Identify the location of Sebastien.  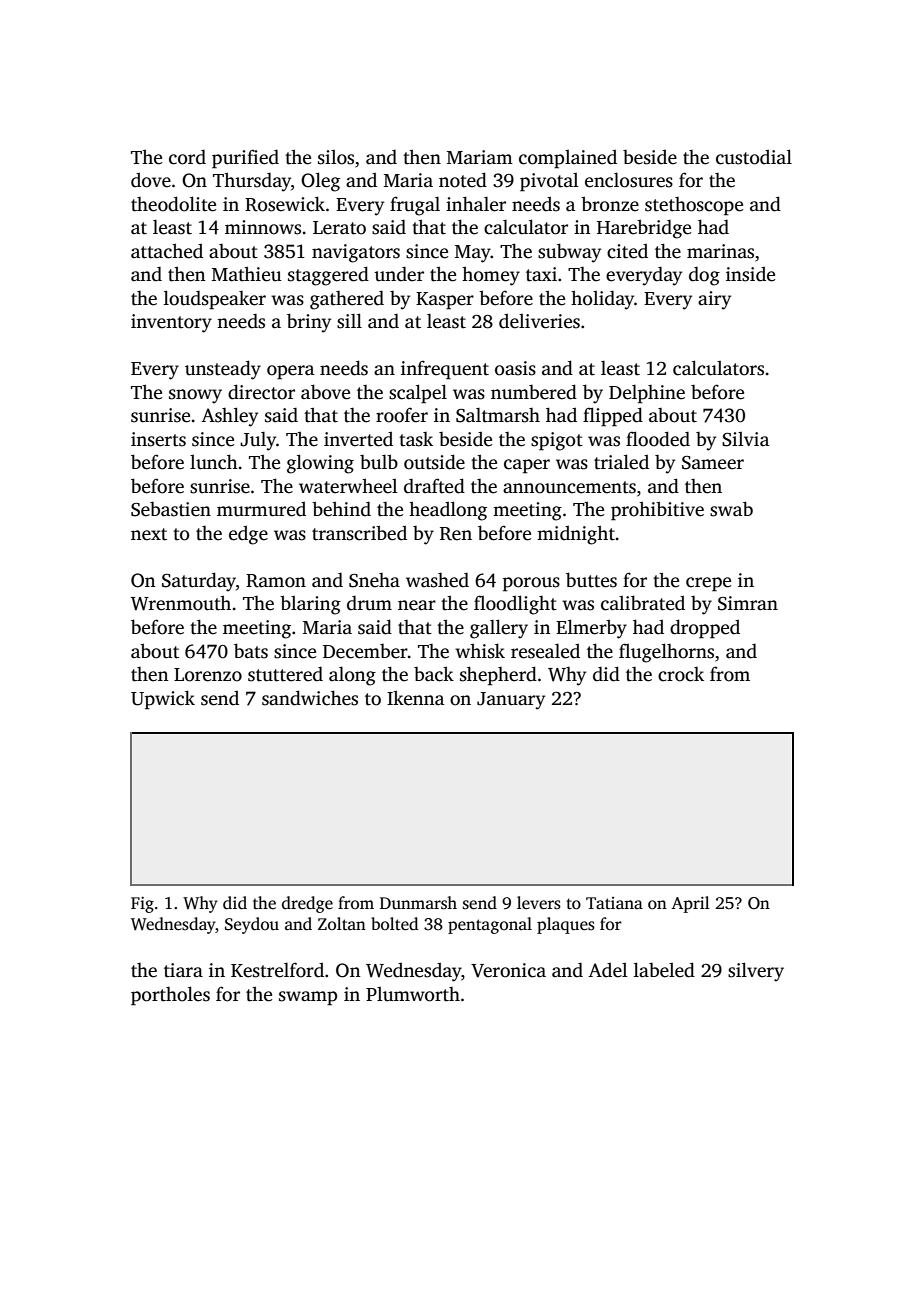
(171, 509).
